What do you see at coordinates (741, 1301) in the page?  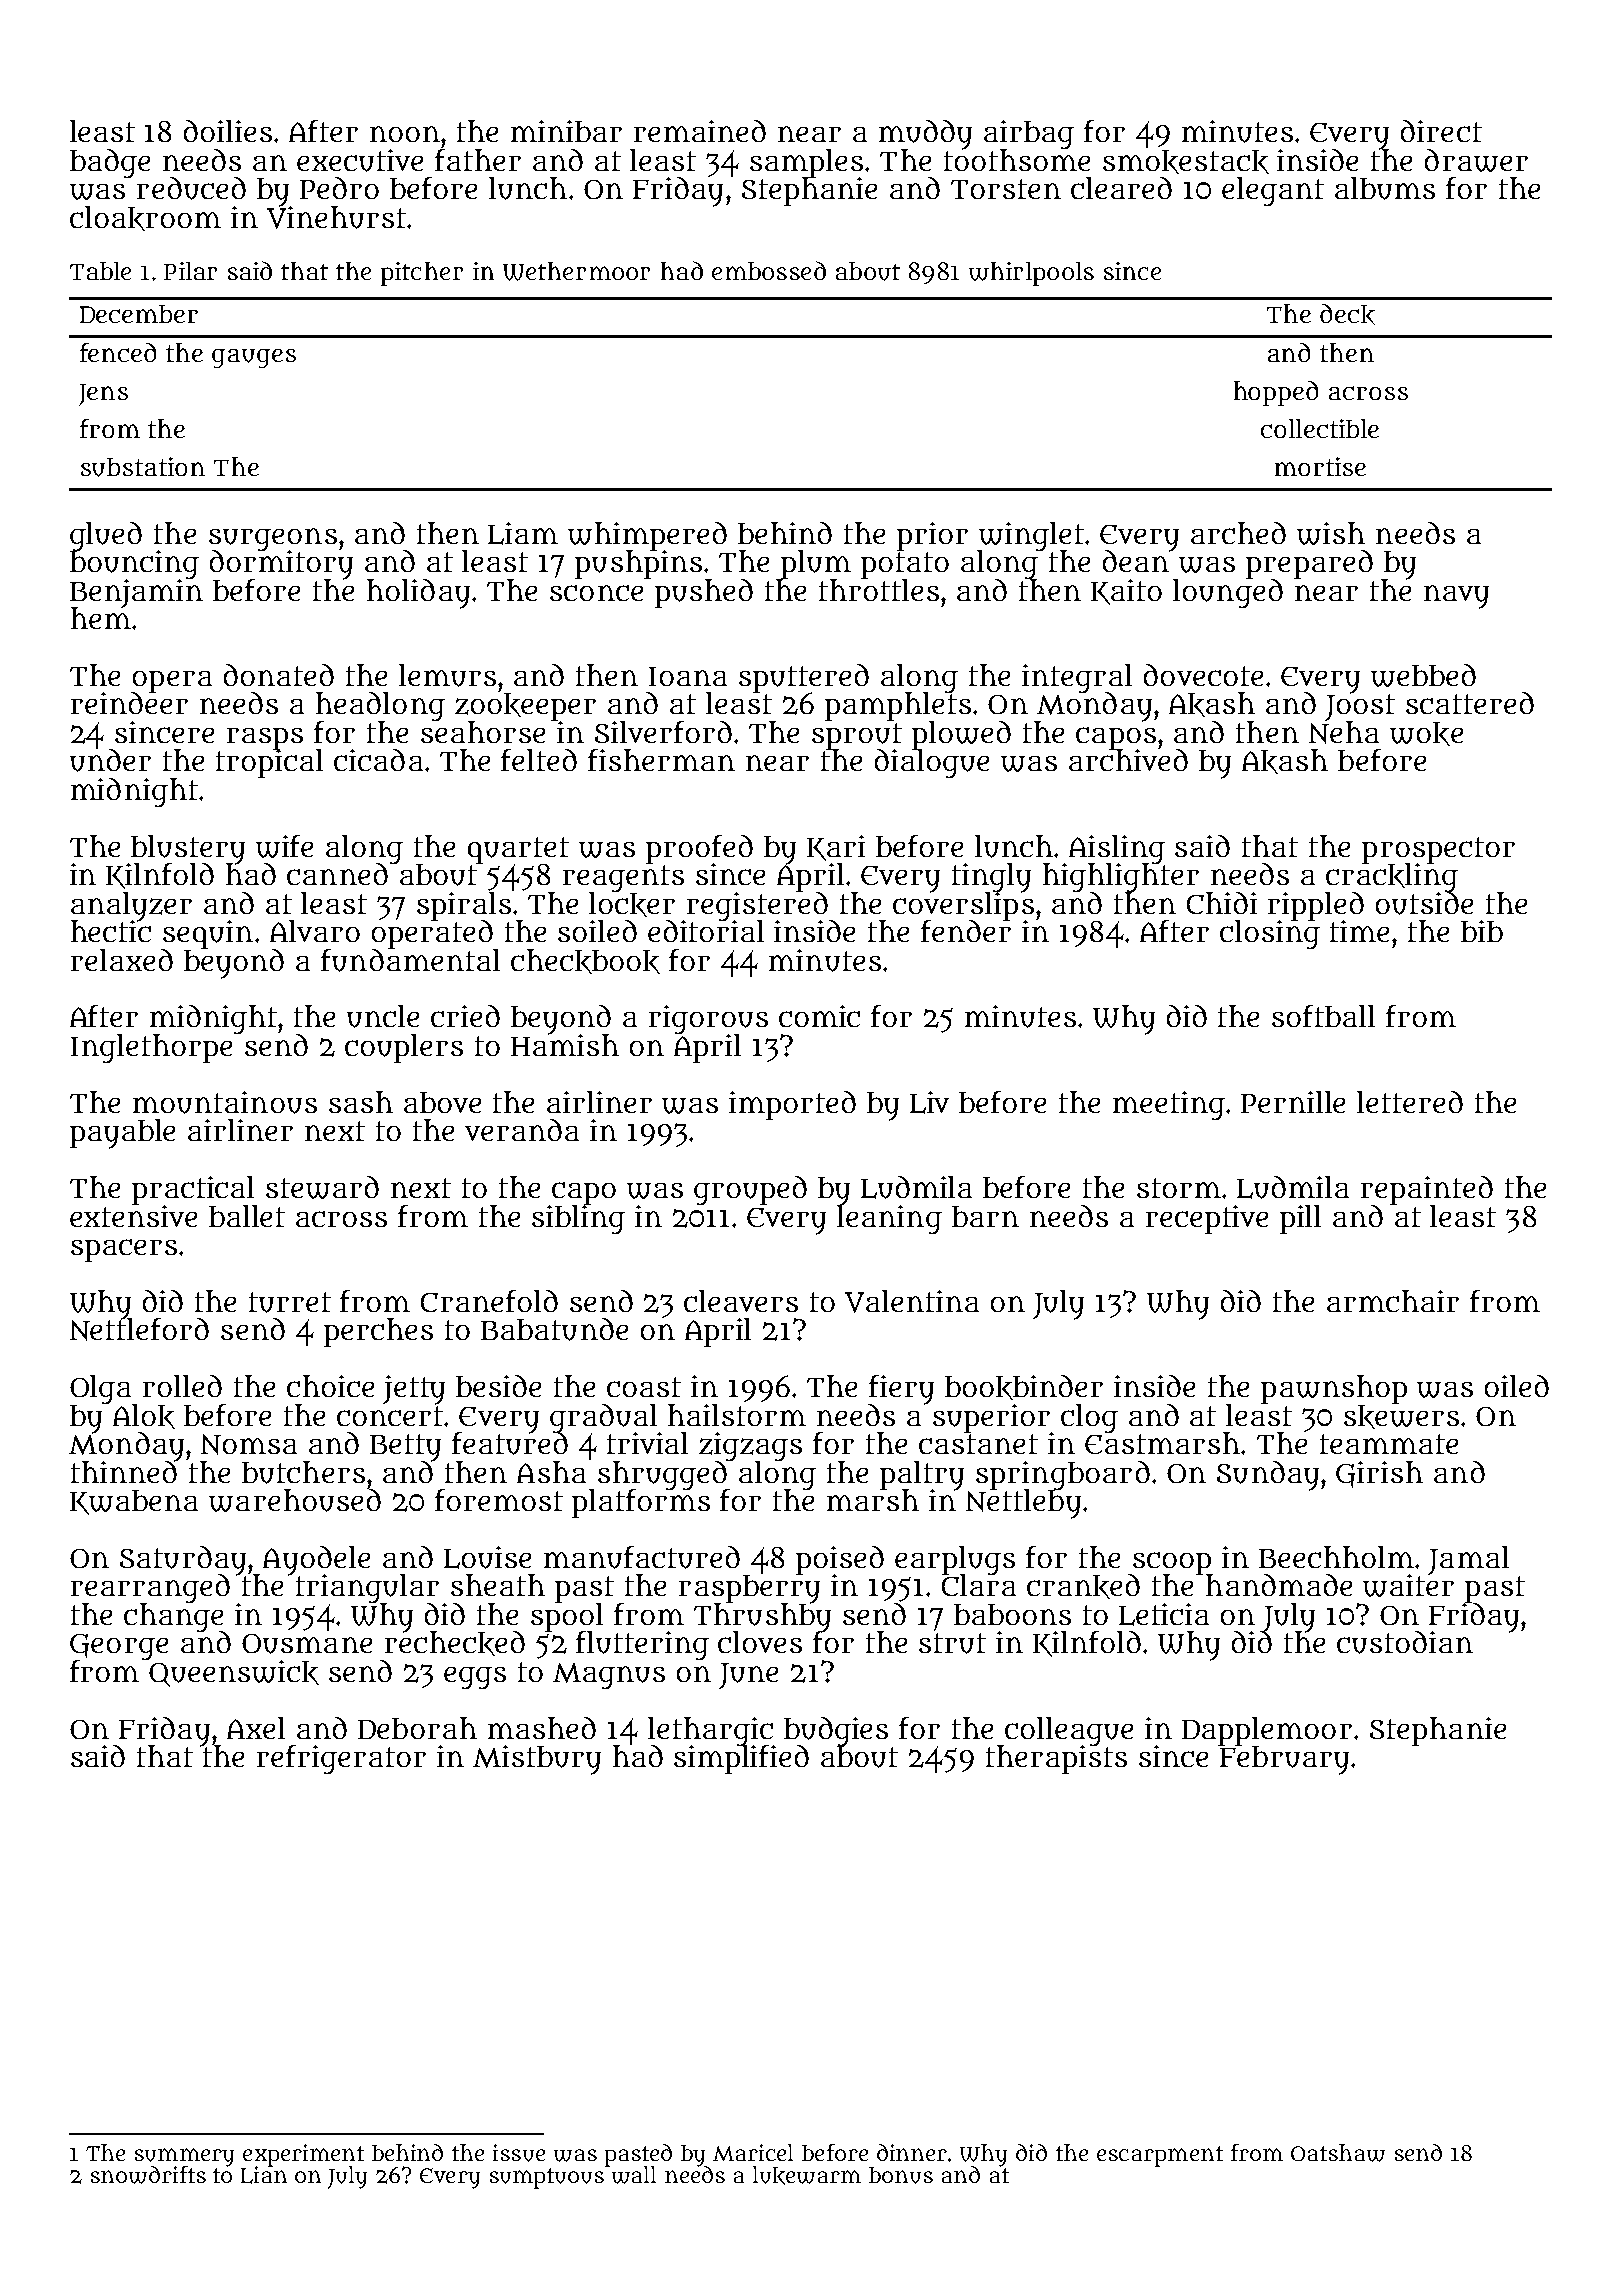 I see `cleavers` at bounding box center [741, 1301].
